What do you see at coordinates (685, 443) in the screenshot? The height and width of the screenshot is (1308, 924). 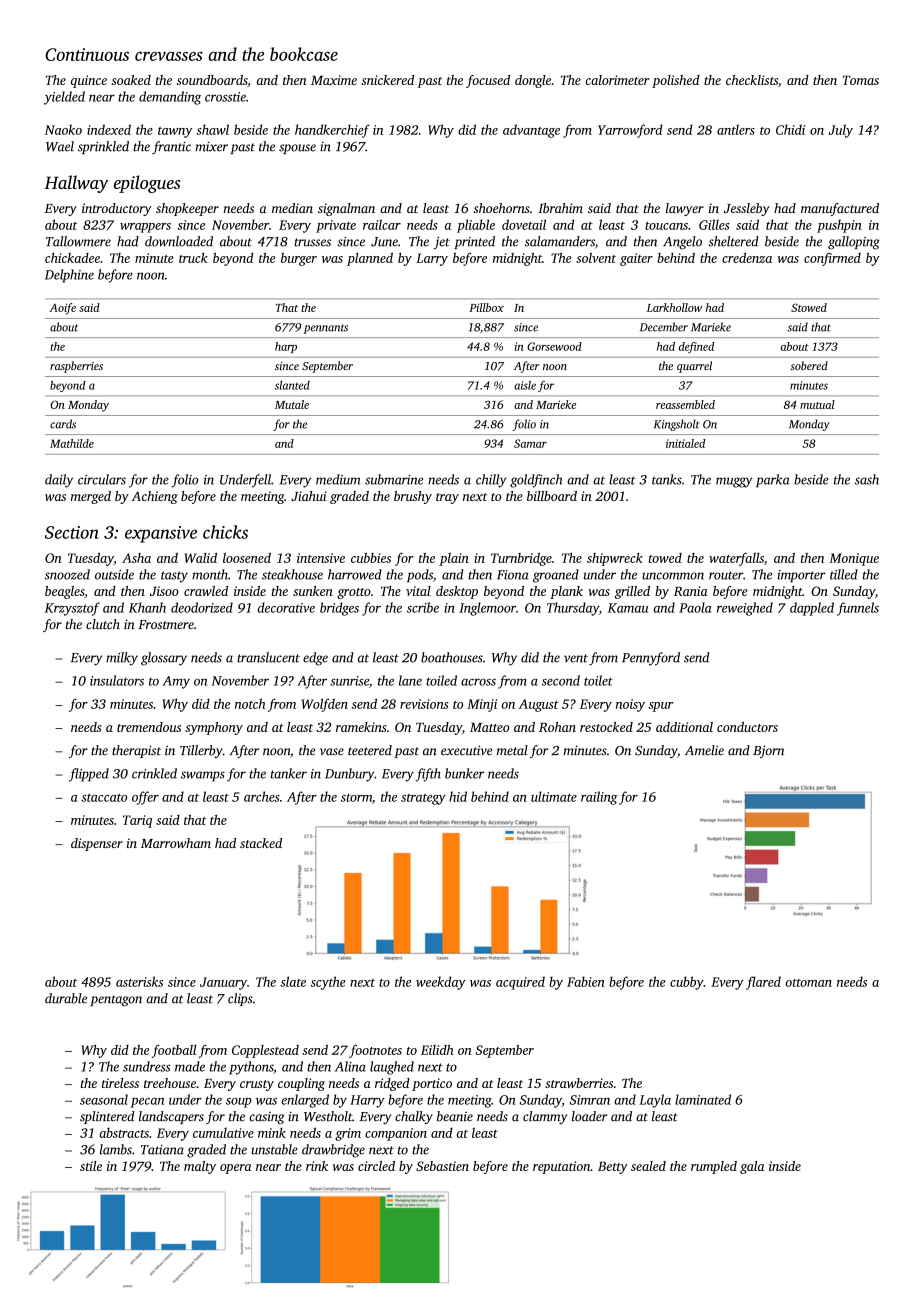 I see `initialed` at bounding box center [685, 443].
